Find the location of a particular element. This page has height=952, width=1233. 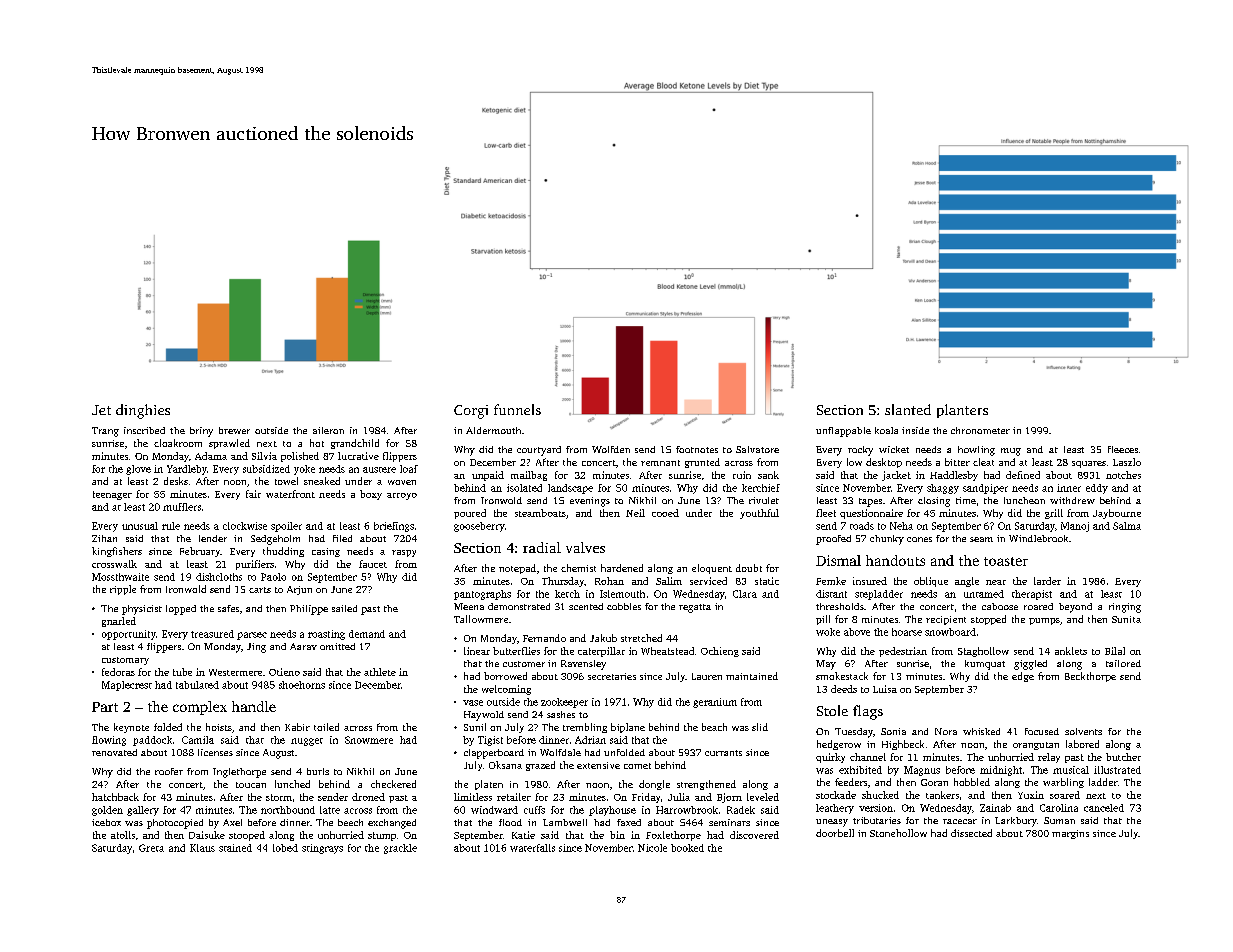

geranium is located at coordinates (715, 703).
